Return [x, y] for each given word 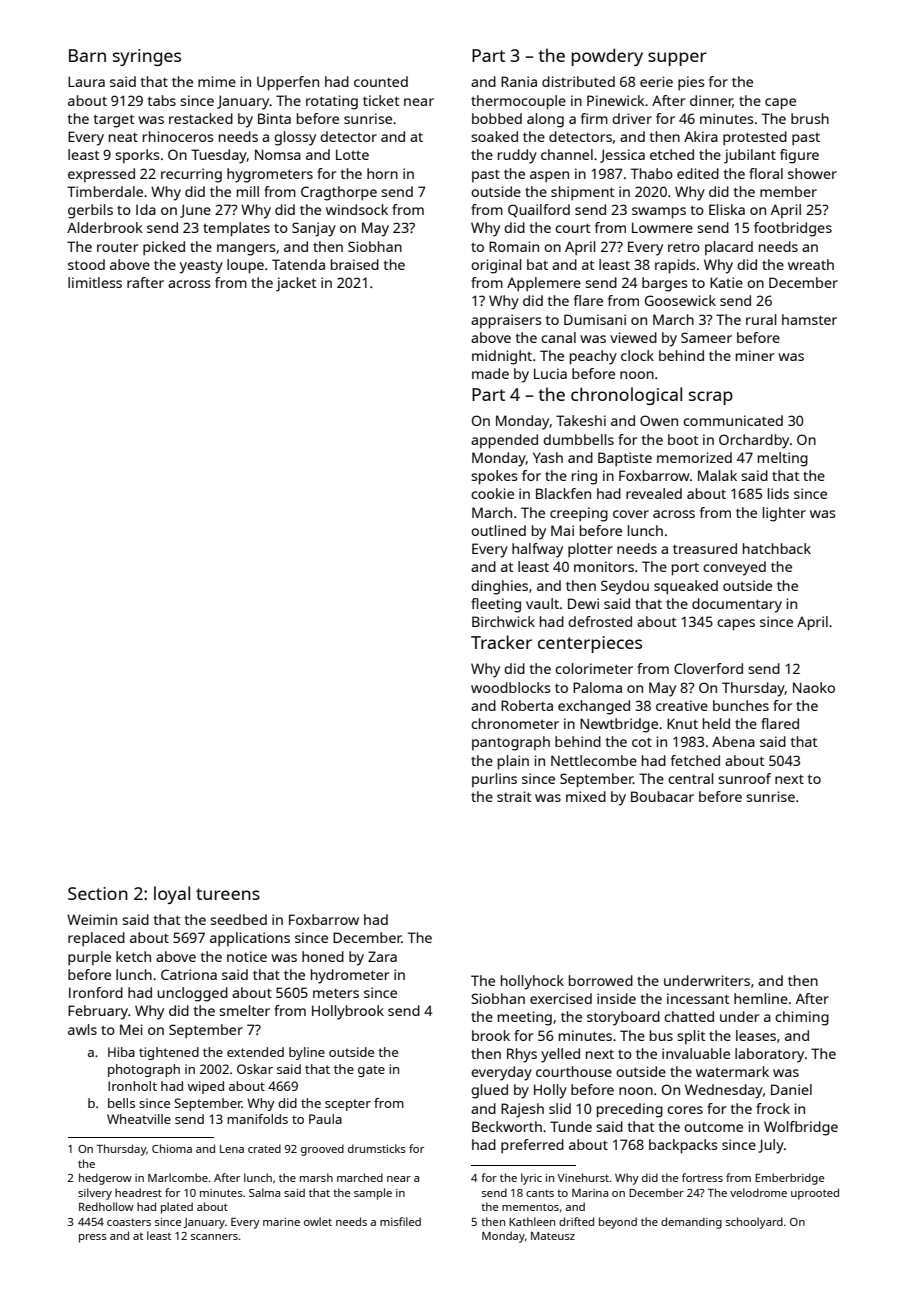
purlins [494, 780]
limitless [95, 282]
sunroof [744, 778]
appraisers [506, 321]
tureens [228, 894]
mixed [586, 796]
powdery [607, 57]
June [195, 211]
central [691, 778]
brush [810, 118]
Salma [264, 1192]
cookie [492, 493]
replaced [96, 939]
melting [783, 459]
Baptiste [625, 459]
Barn [87, 55]
